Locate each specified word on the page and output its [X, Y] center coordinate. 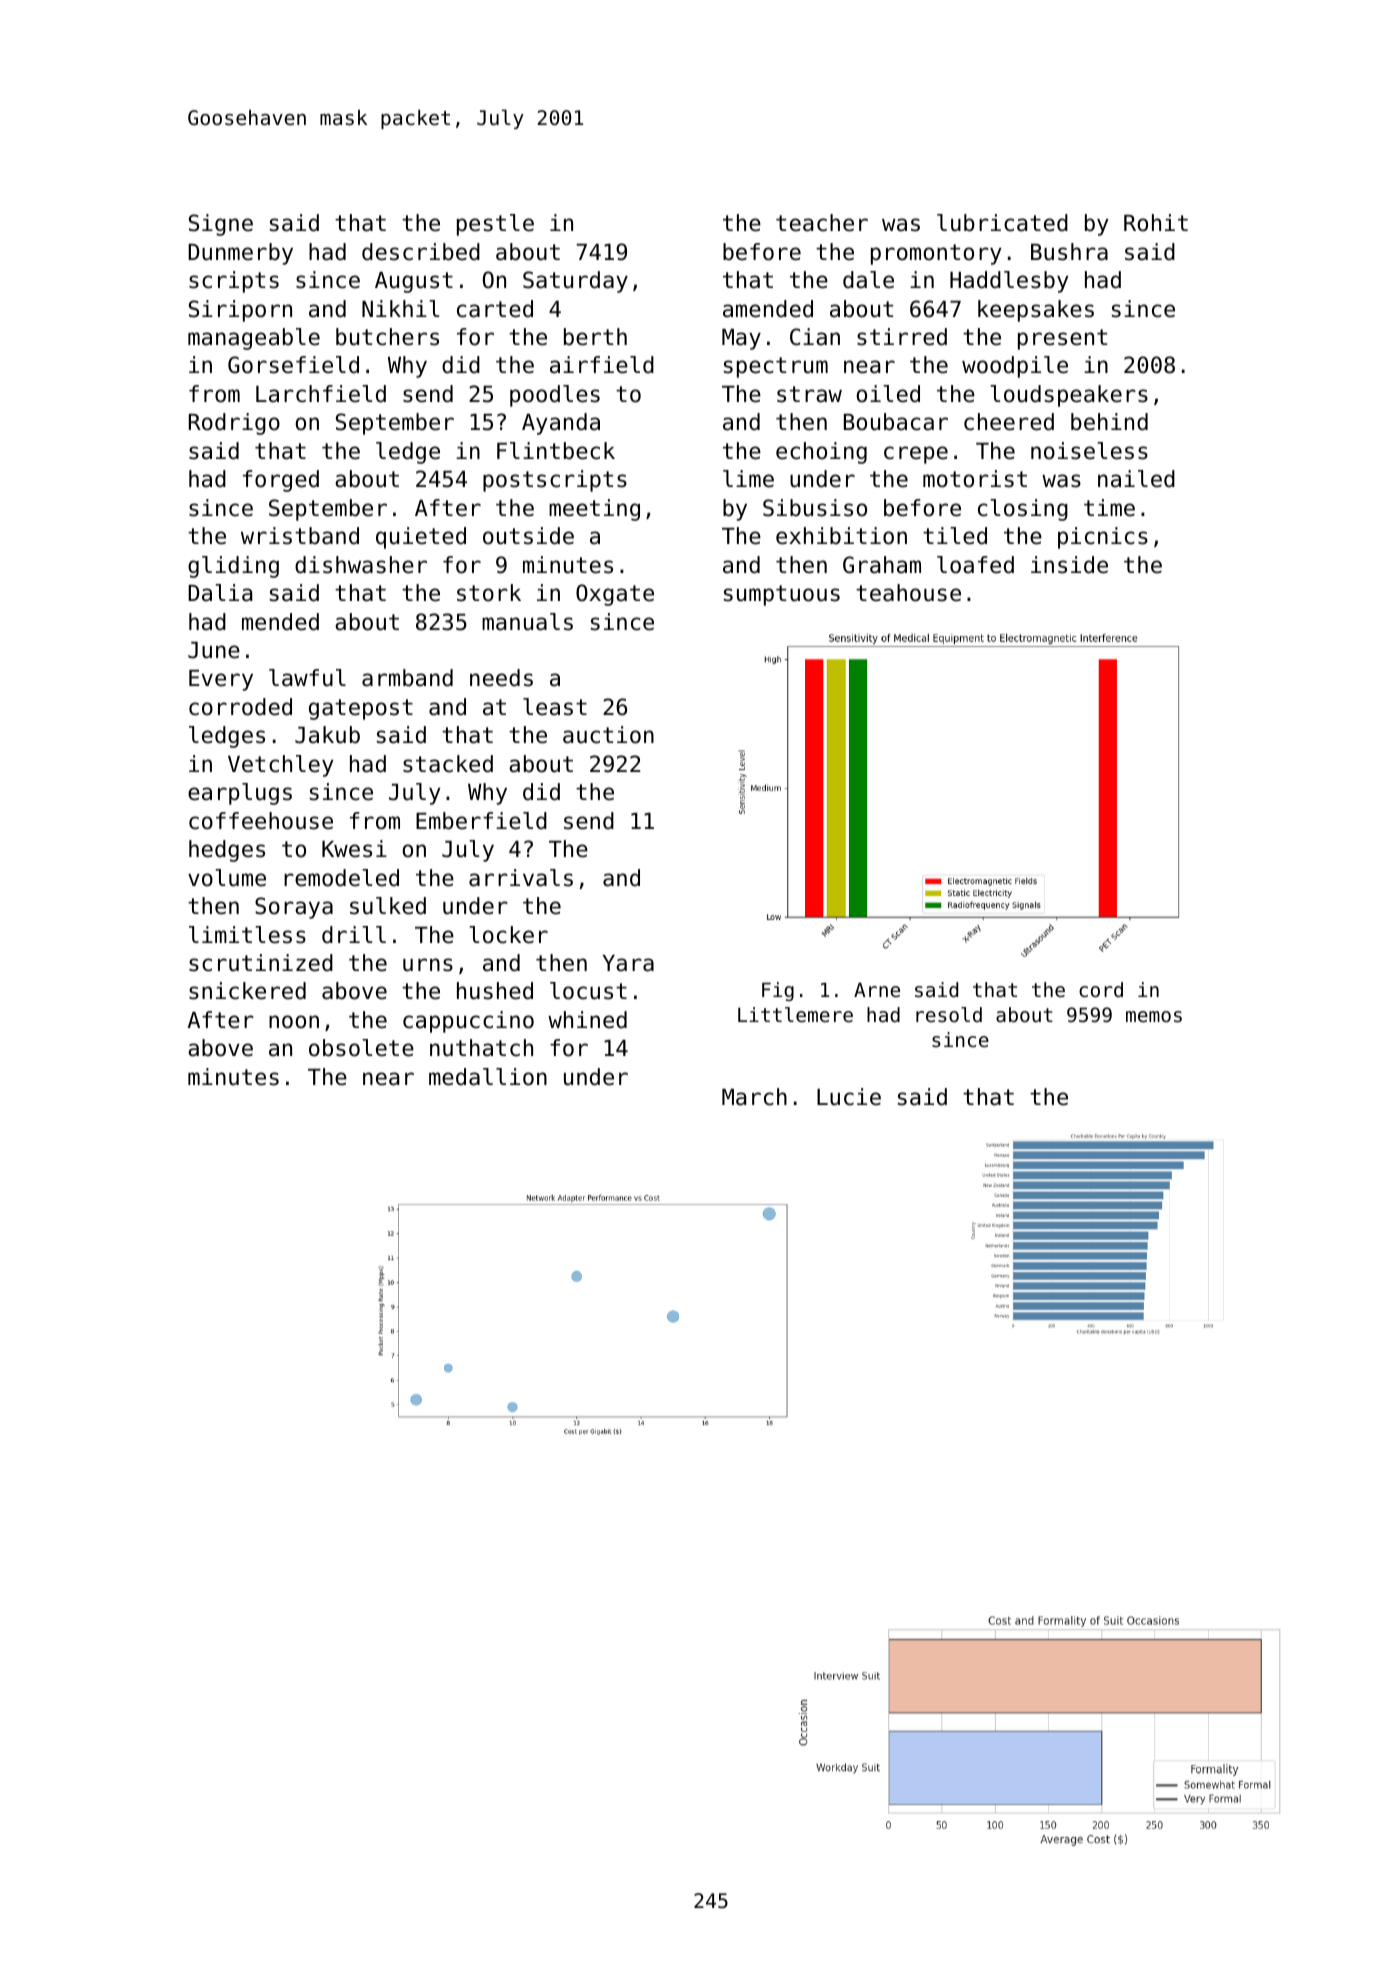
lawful [307, 678]
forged [281, 481]
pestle [495, 225]
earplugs [240, 794]
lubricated [1002, 223]
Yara [628, 963]
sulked [388, 906]
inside [1069, 565]
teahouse [908, 593]
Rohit [1156, 223]
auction [608, 735]
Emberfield [481, 821]
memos [1154, 1017]
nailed [1136, 479]
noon [294, 1022]
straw [809, 394]
